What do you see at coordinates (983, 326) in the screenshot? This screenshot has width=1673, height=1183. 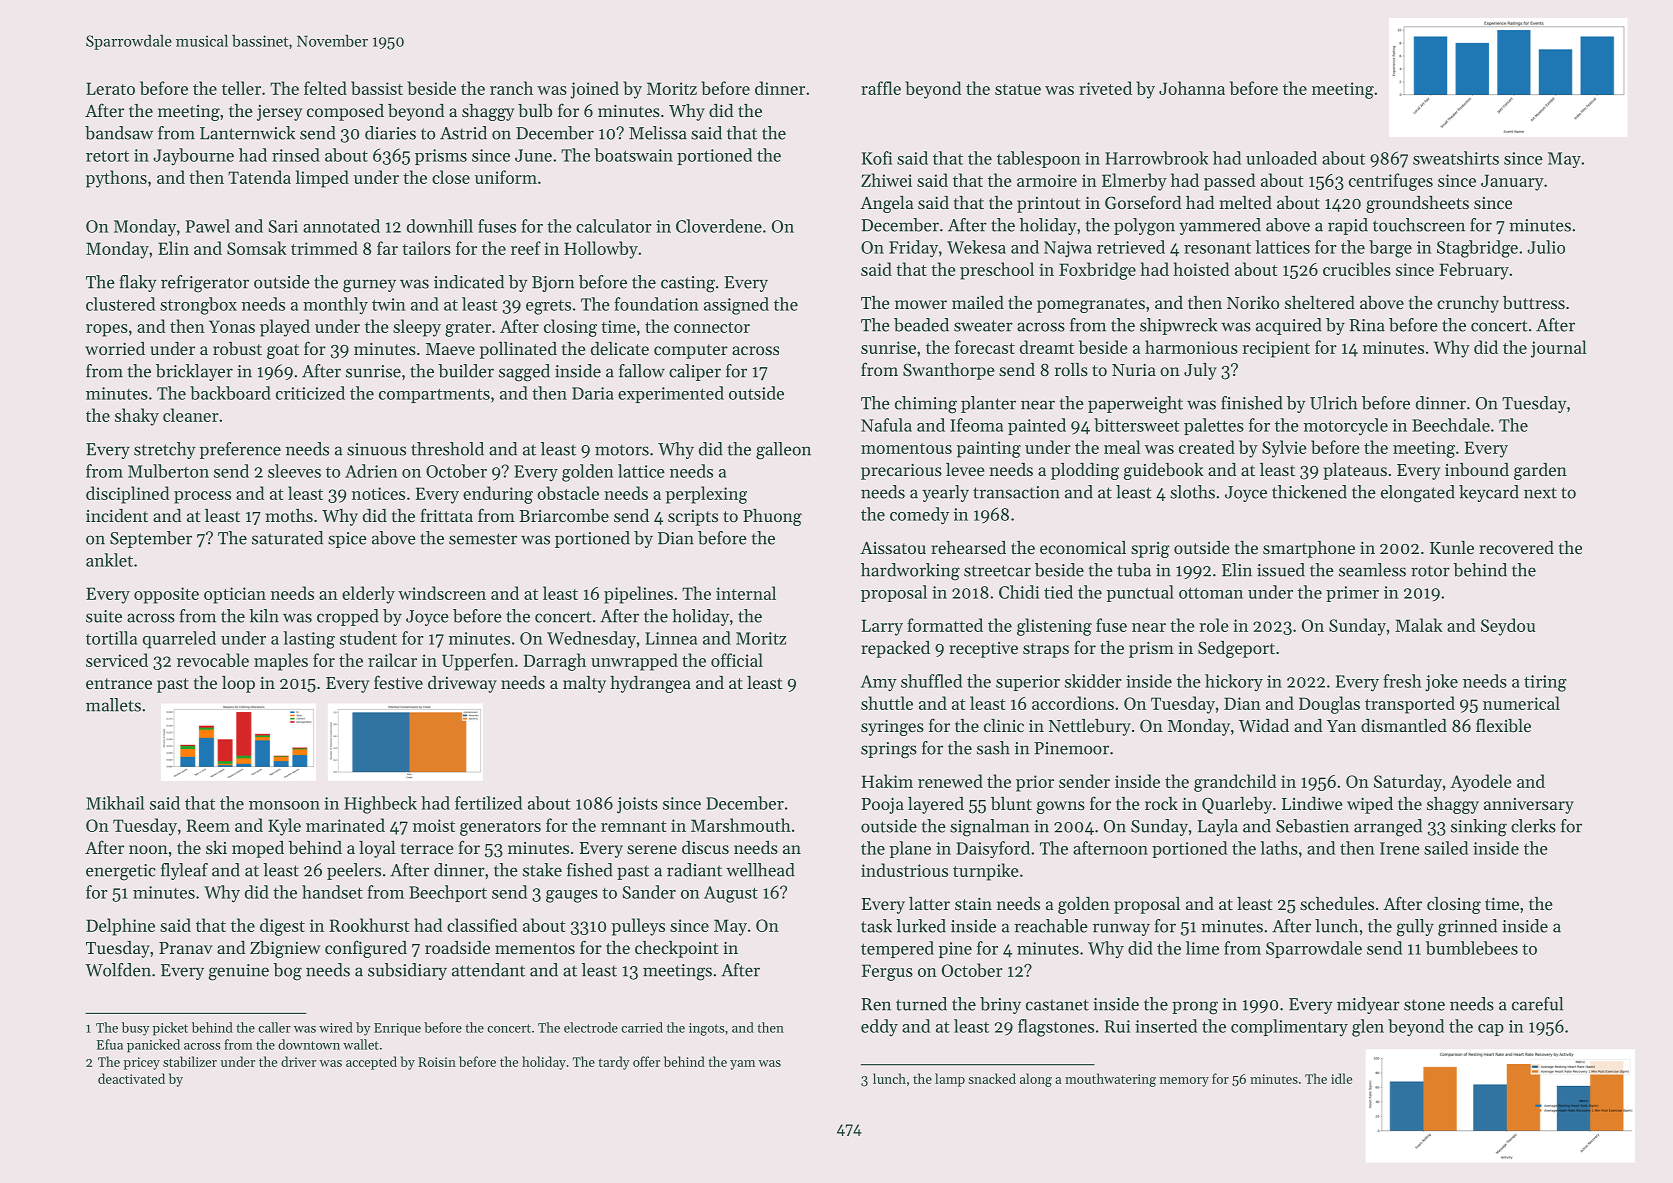 I see `sweater` at bounding box center [983, 326].
